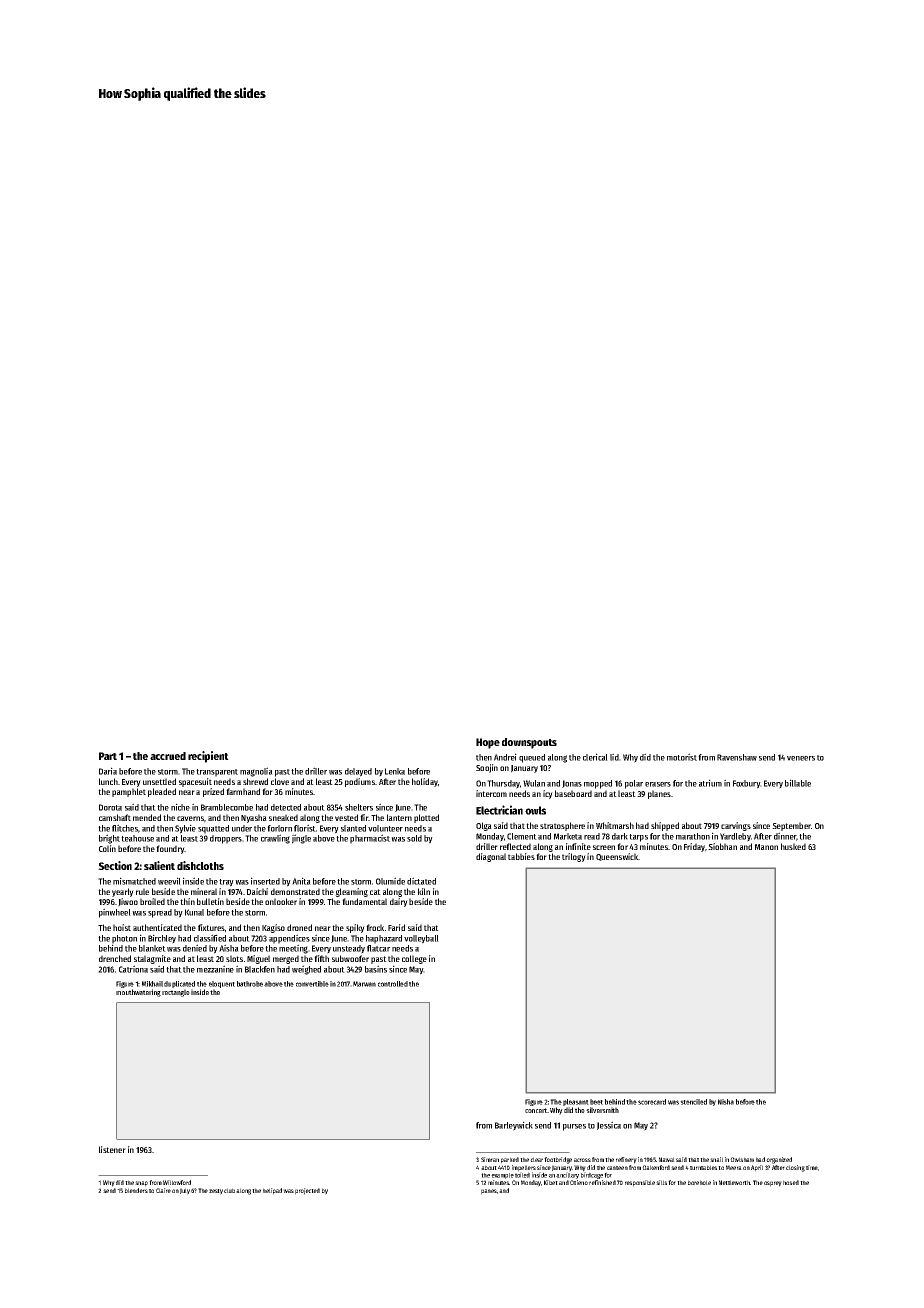  I want to click on controlled, so click(393, 984).
